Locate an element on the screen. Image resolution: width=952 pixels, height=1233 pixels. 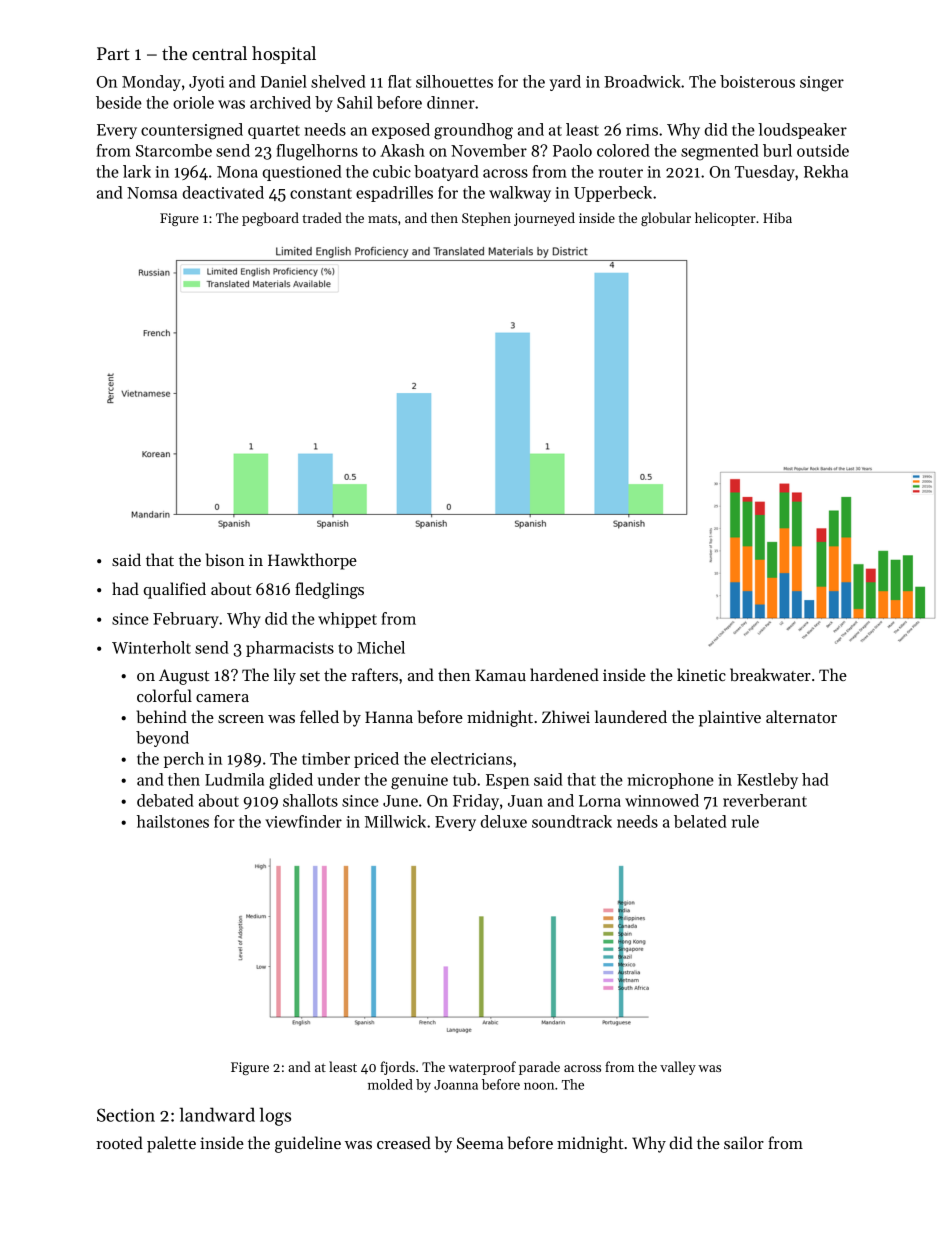
parade is located at coordinates (539, 1068).
